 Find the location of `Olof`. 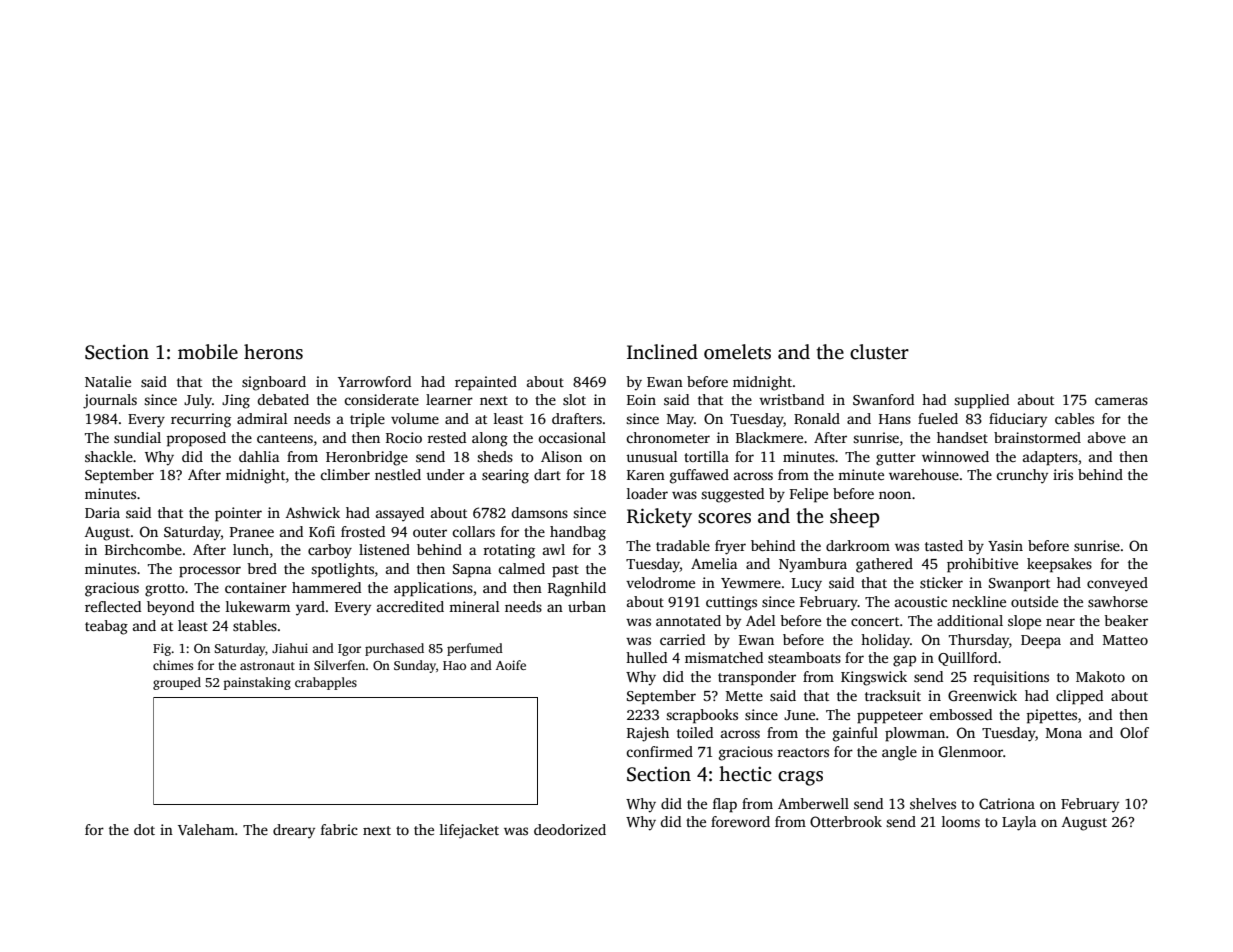

Olof is located at coordinates (1134, 732).
